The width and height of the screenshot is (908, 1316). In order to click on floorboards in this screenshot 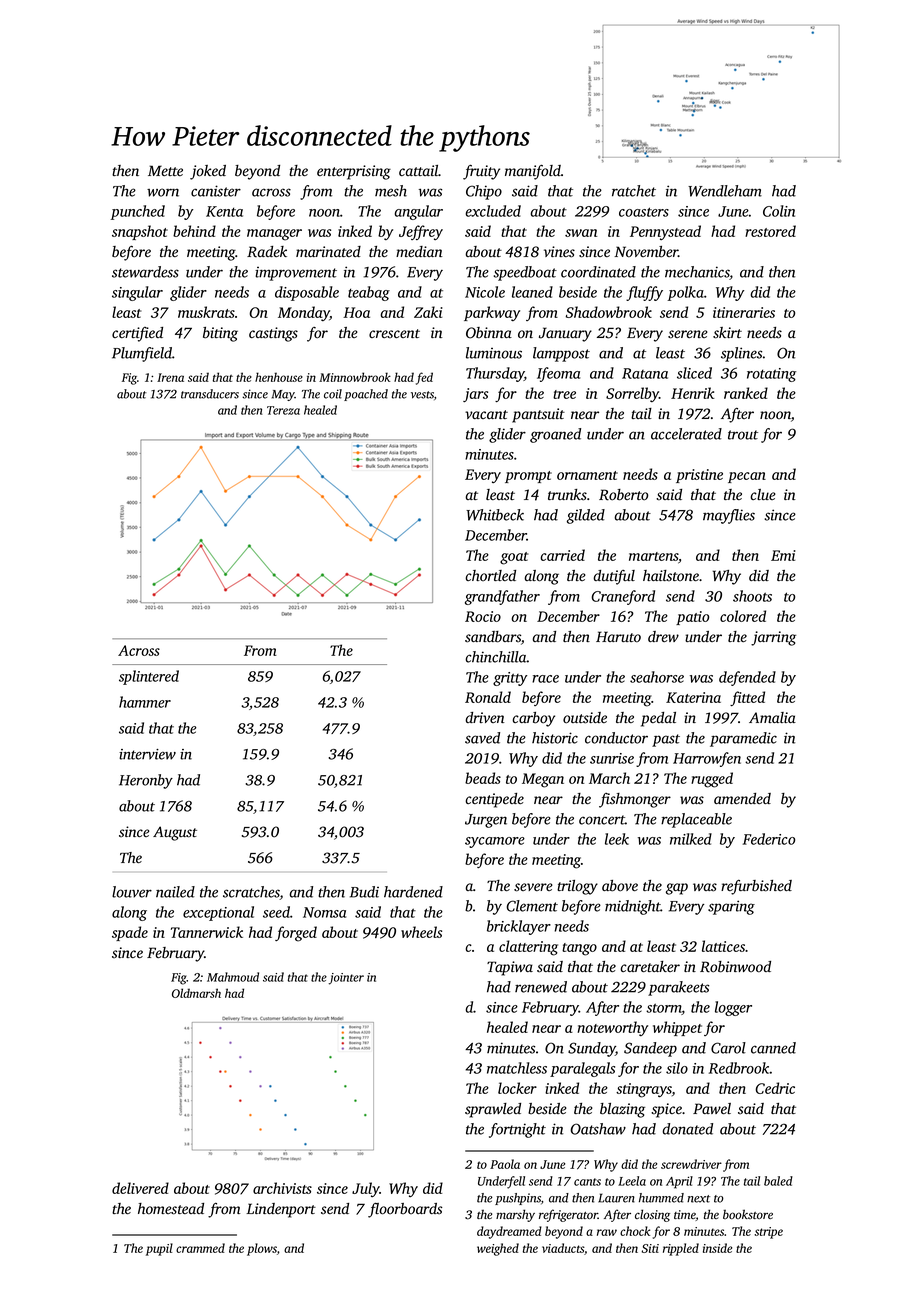, I will do `click(405, 1210)`.
